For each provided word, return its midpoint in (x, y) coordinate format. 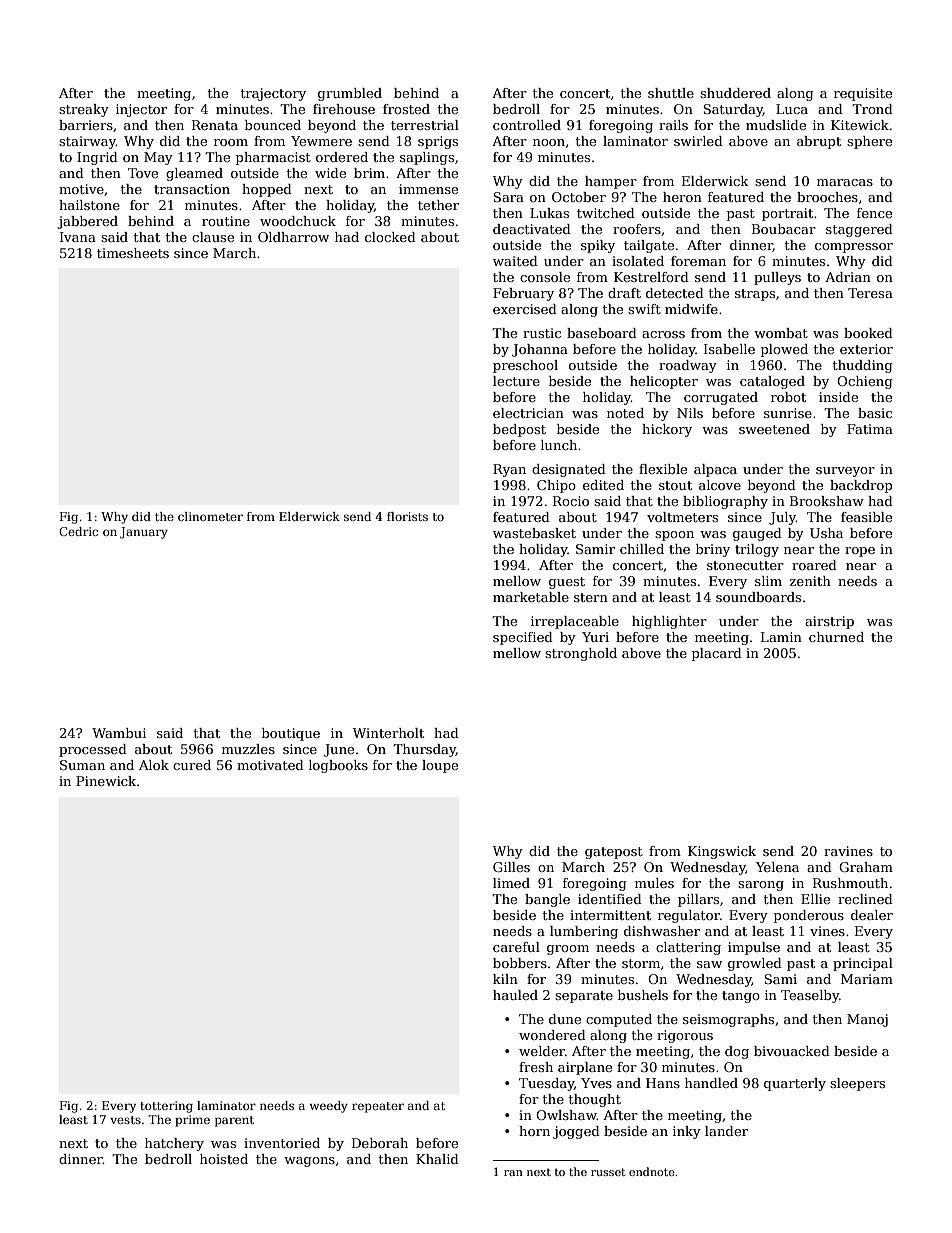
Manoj (867, 1020)
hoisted (224, 1159)
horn (534, 1131)
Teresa (870, 293)
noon (549, 142)
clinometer (210, 516)
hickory (667, 430)
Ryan (509, 470)
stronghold (581, 654)
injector (141, 110)
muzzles (248, 749)
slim (768, 581)
